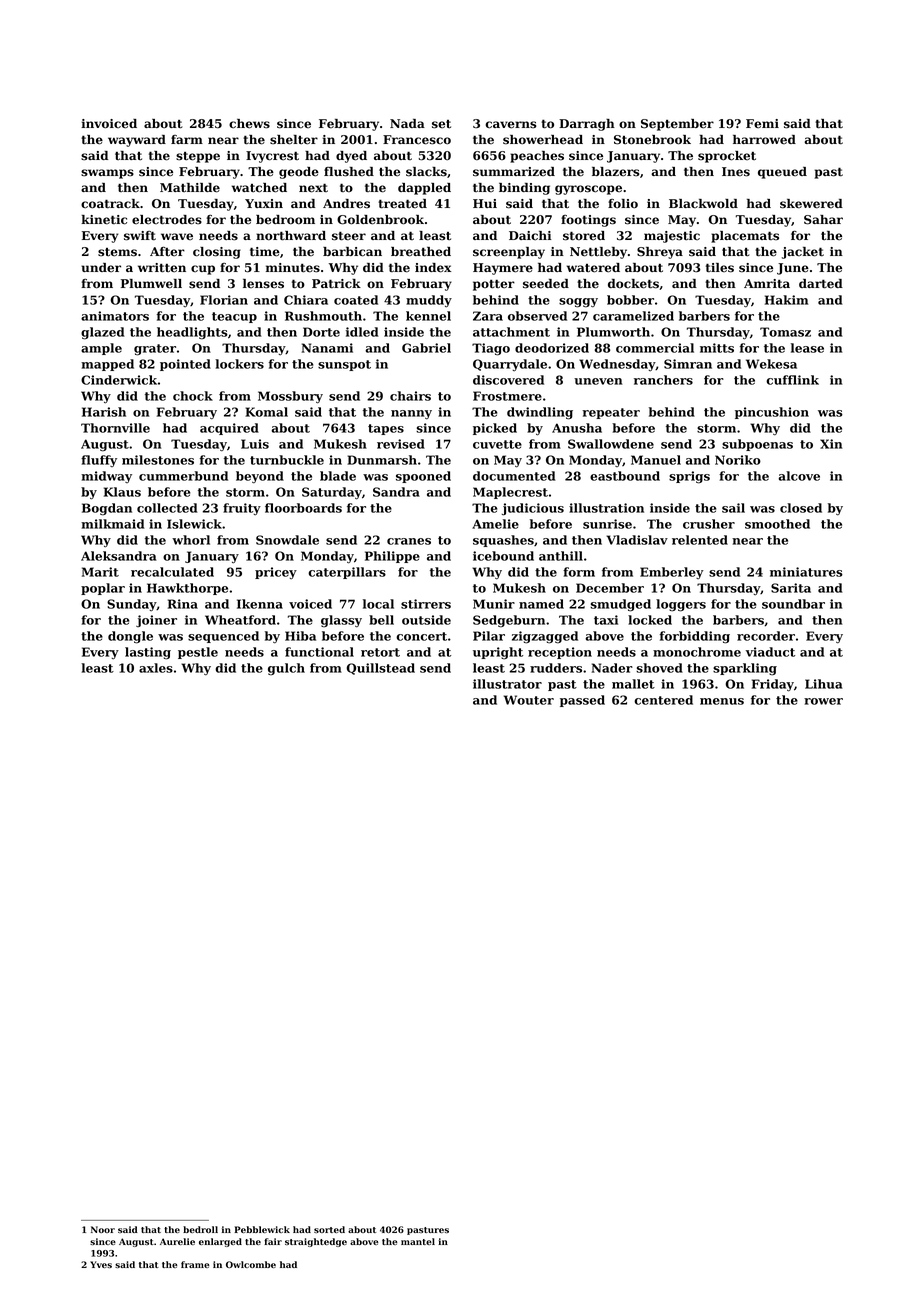 The height and width of the screenshot is (1308, 924). Describe the element at coordinates (745, 669) in the screenshot. I see `sparkling` at that location.
